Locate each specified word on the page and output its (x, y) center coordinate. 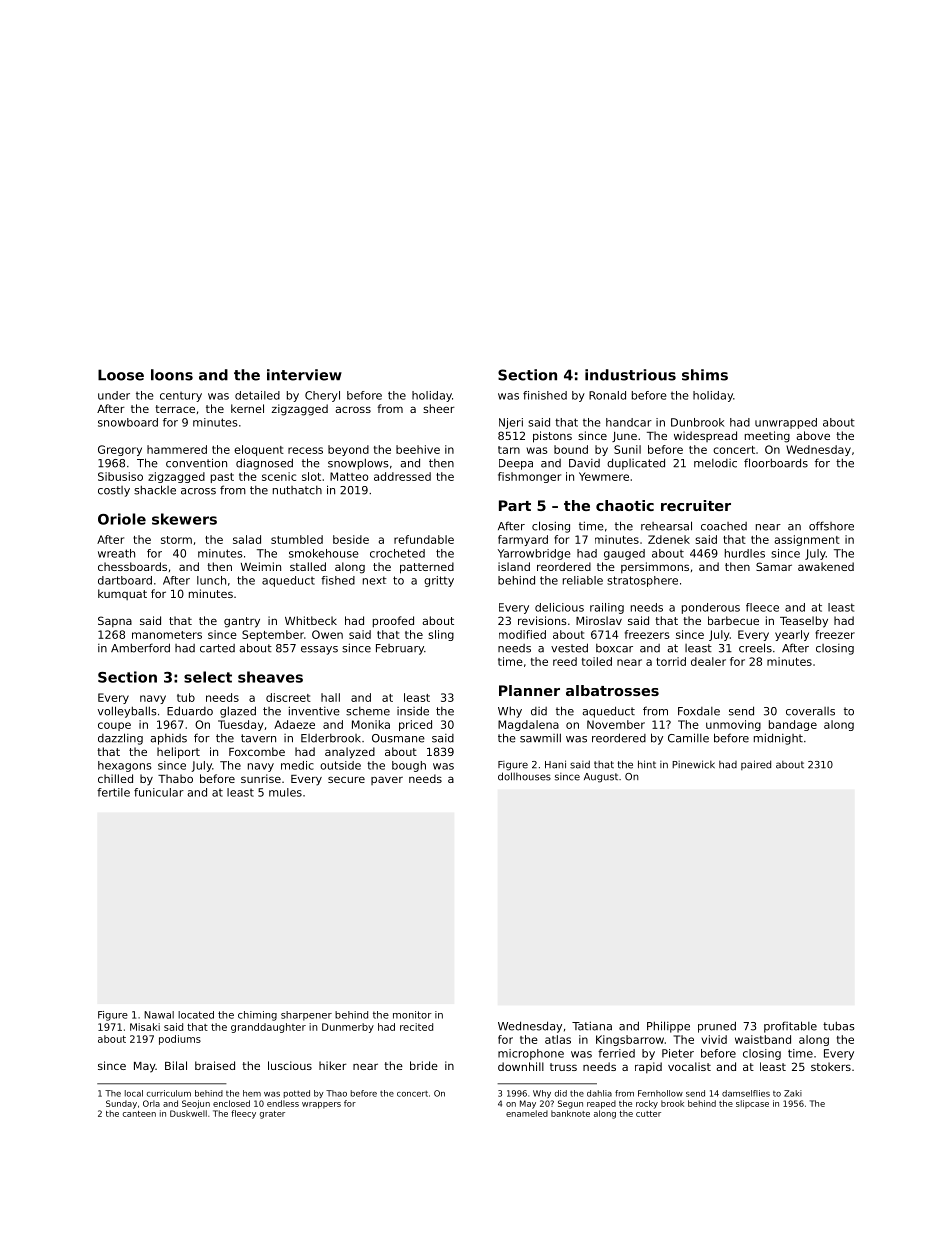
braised (215, 1065)
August (601, 778)
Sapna (115, 621)
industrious (630, 375)
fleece (762, 607)
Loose (121, 375)
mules (285, 792)
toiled (597, 661)
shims (705, 375)
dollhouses (524, 776)
